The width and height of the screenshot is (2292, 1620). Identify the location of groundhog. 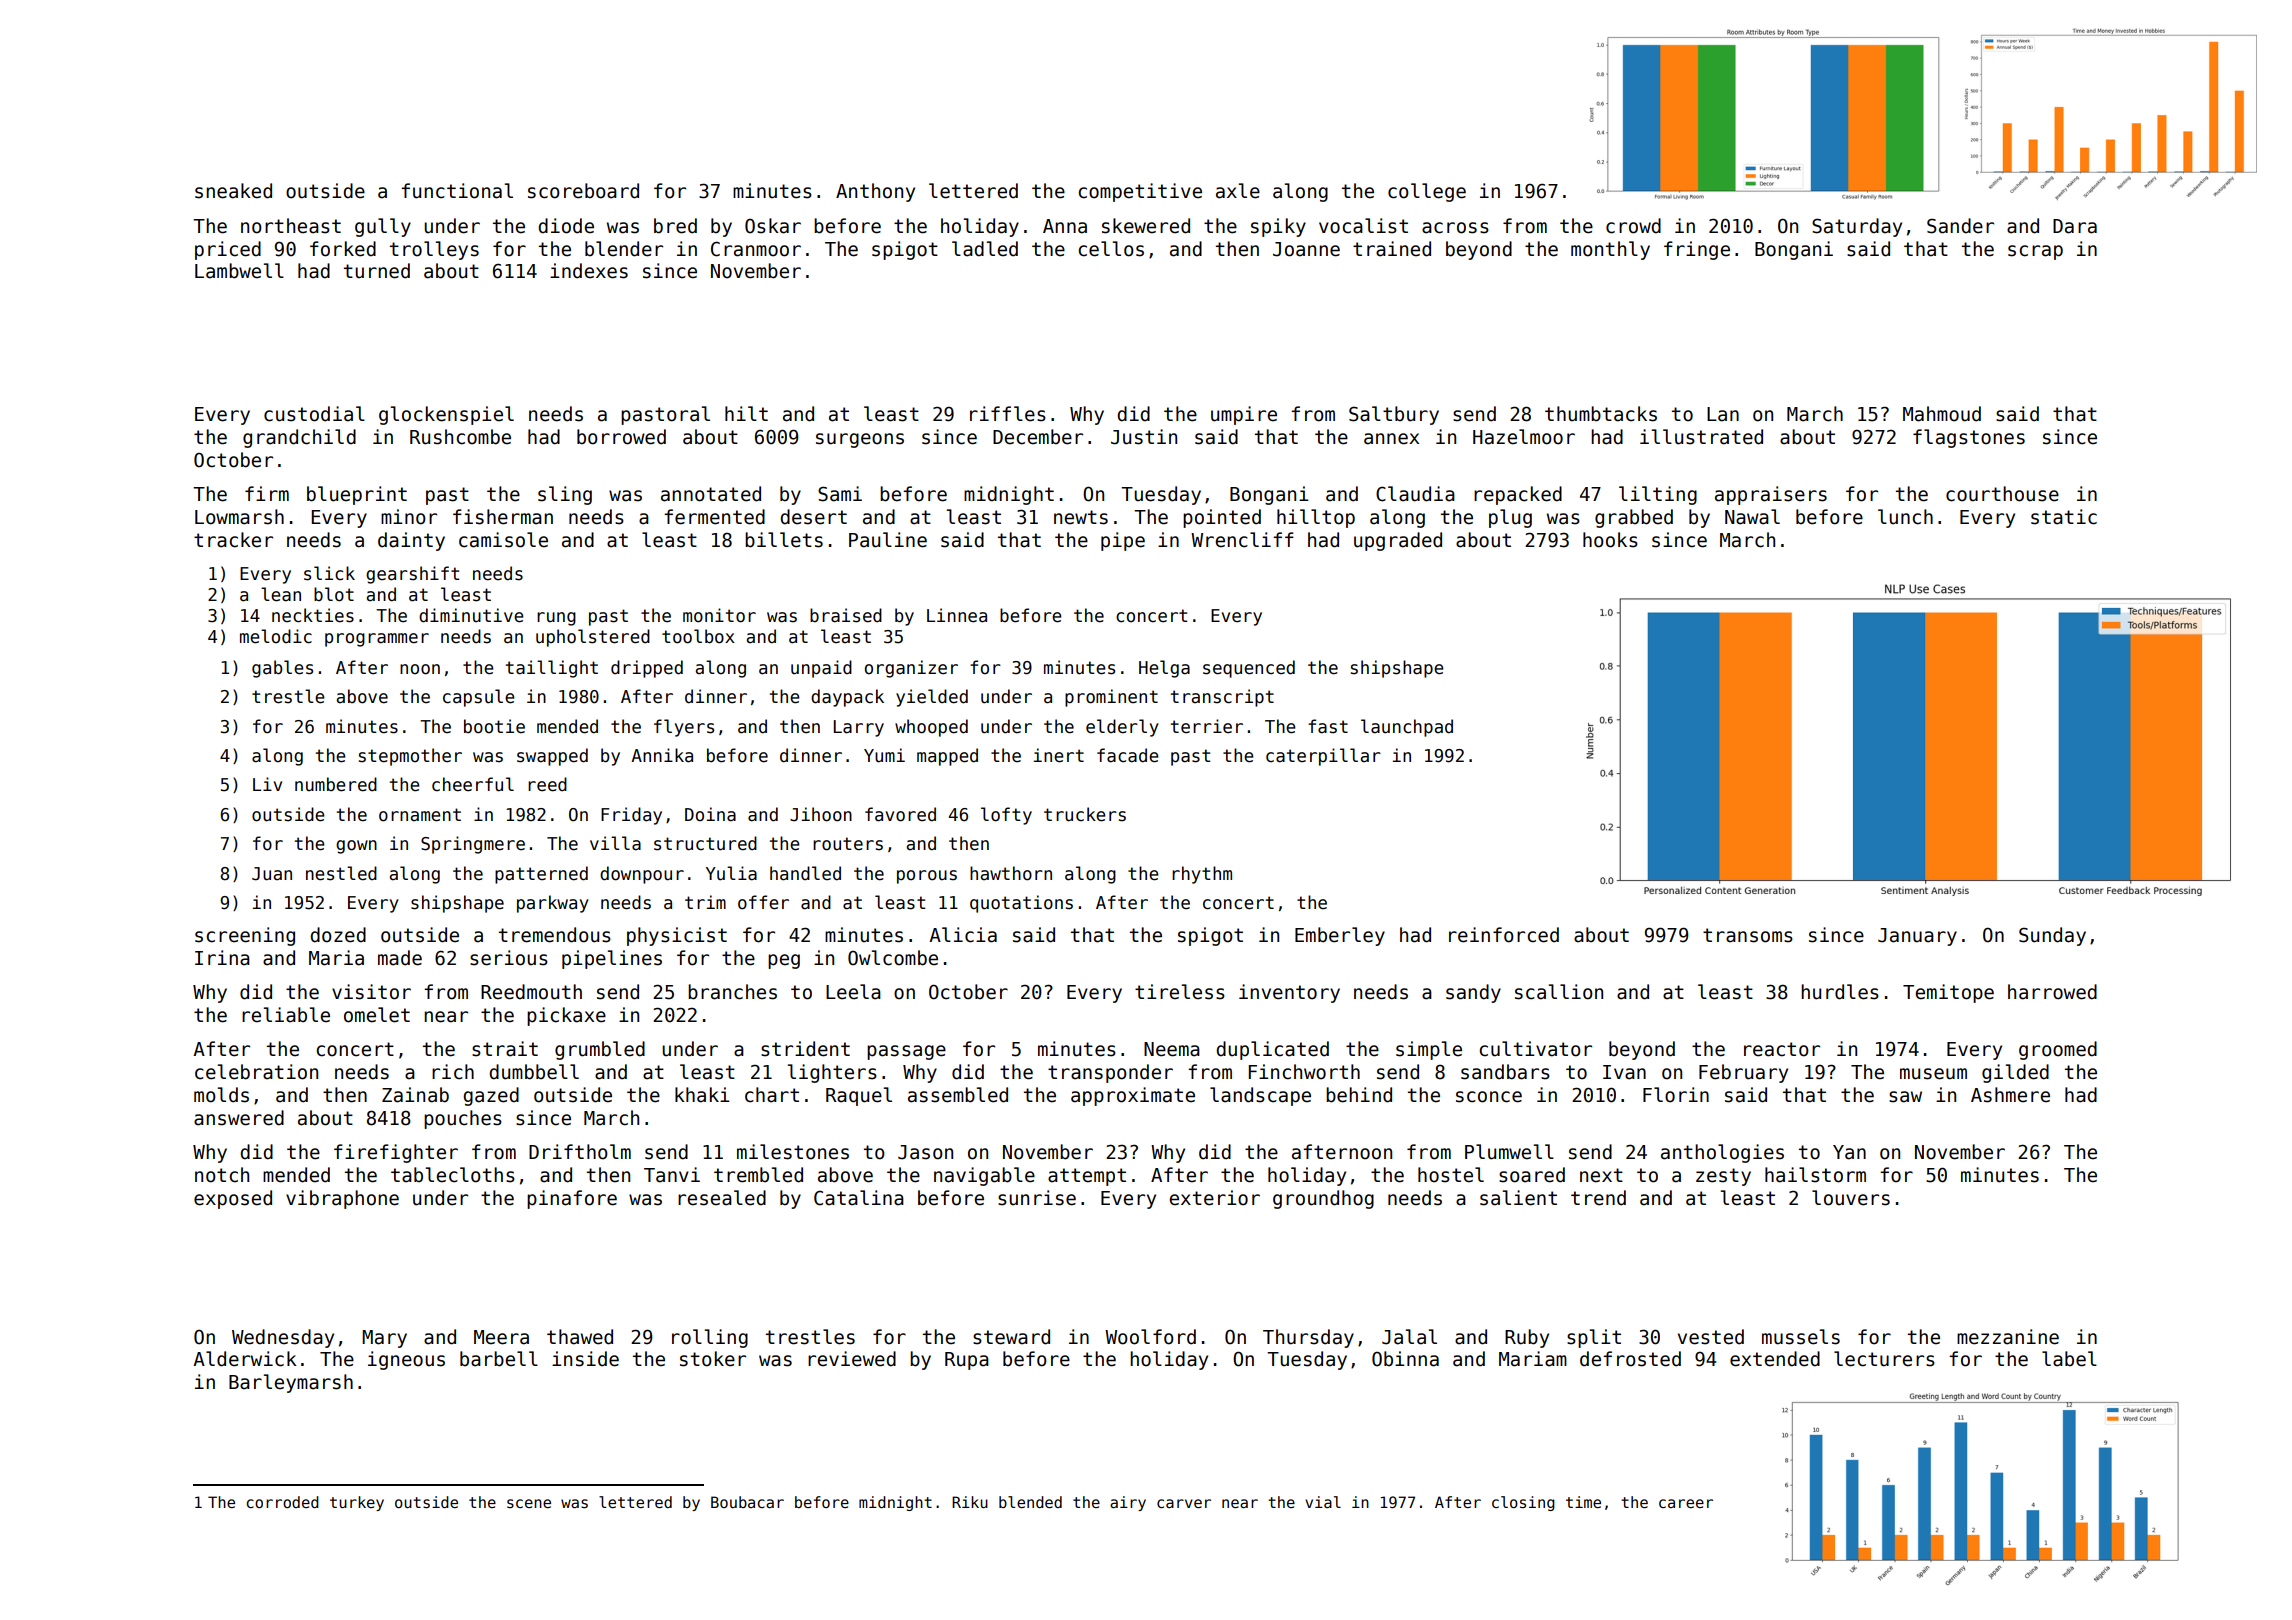
(1323, 1199).
